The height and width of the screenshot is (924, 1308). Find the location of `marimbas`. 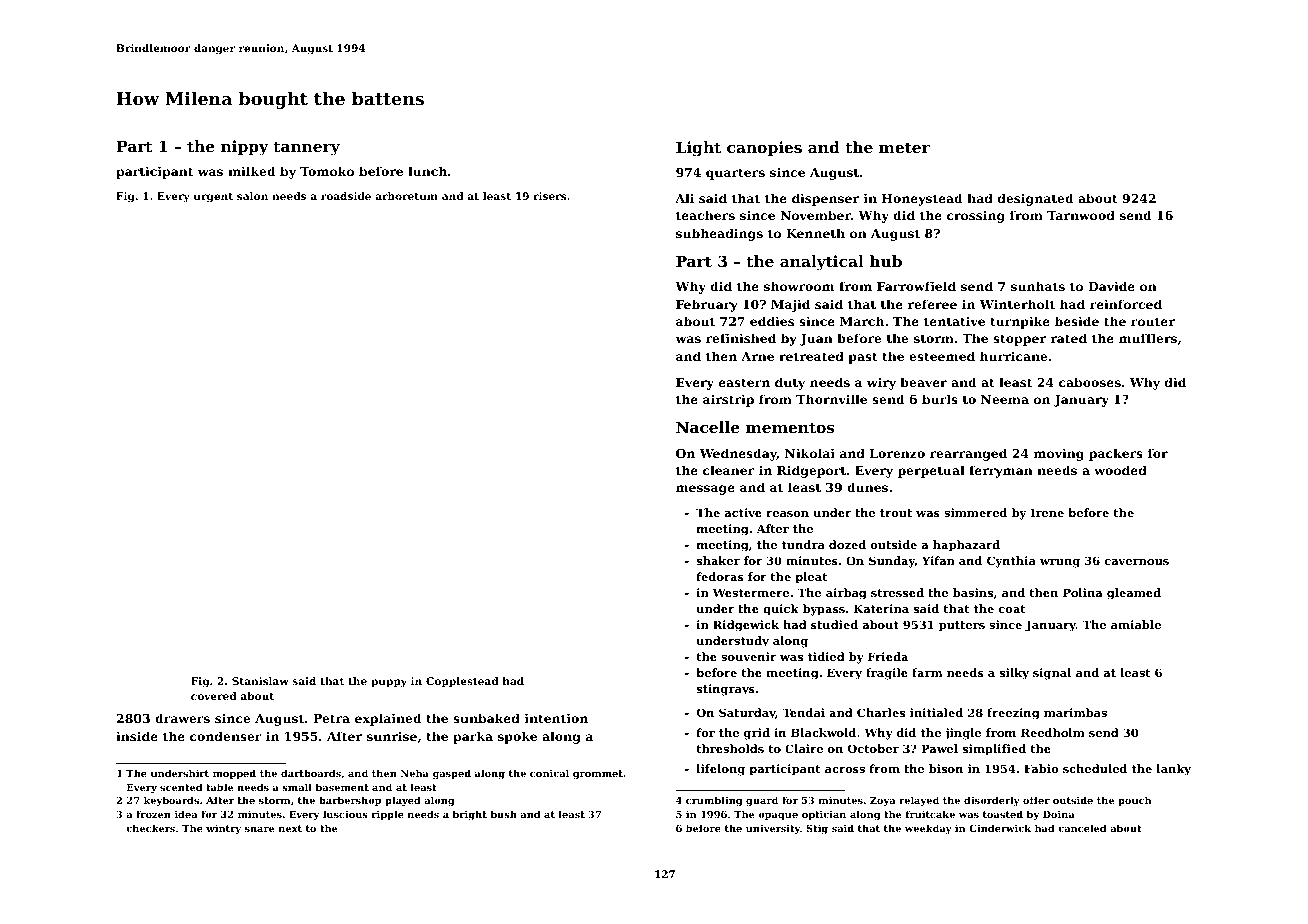

marimbas is located at coordinates (1075, 712).
